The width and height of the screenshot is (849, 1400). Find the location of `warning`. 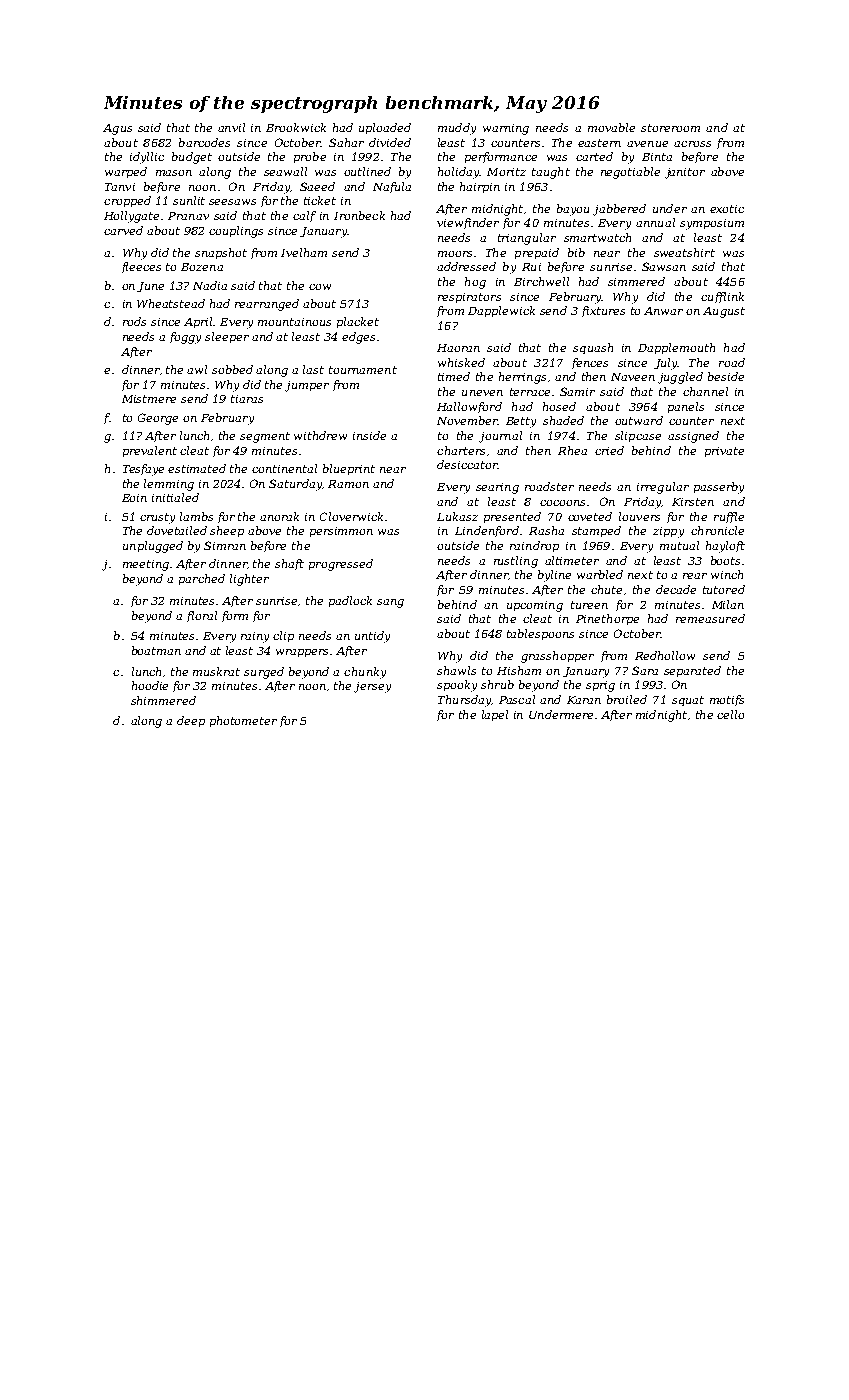

warning is located at coordinates (506, 129).
